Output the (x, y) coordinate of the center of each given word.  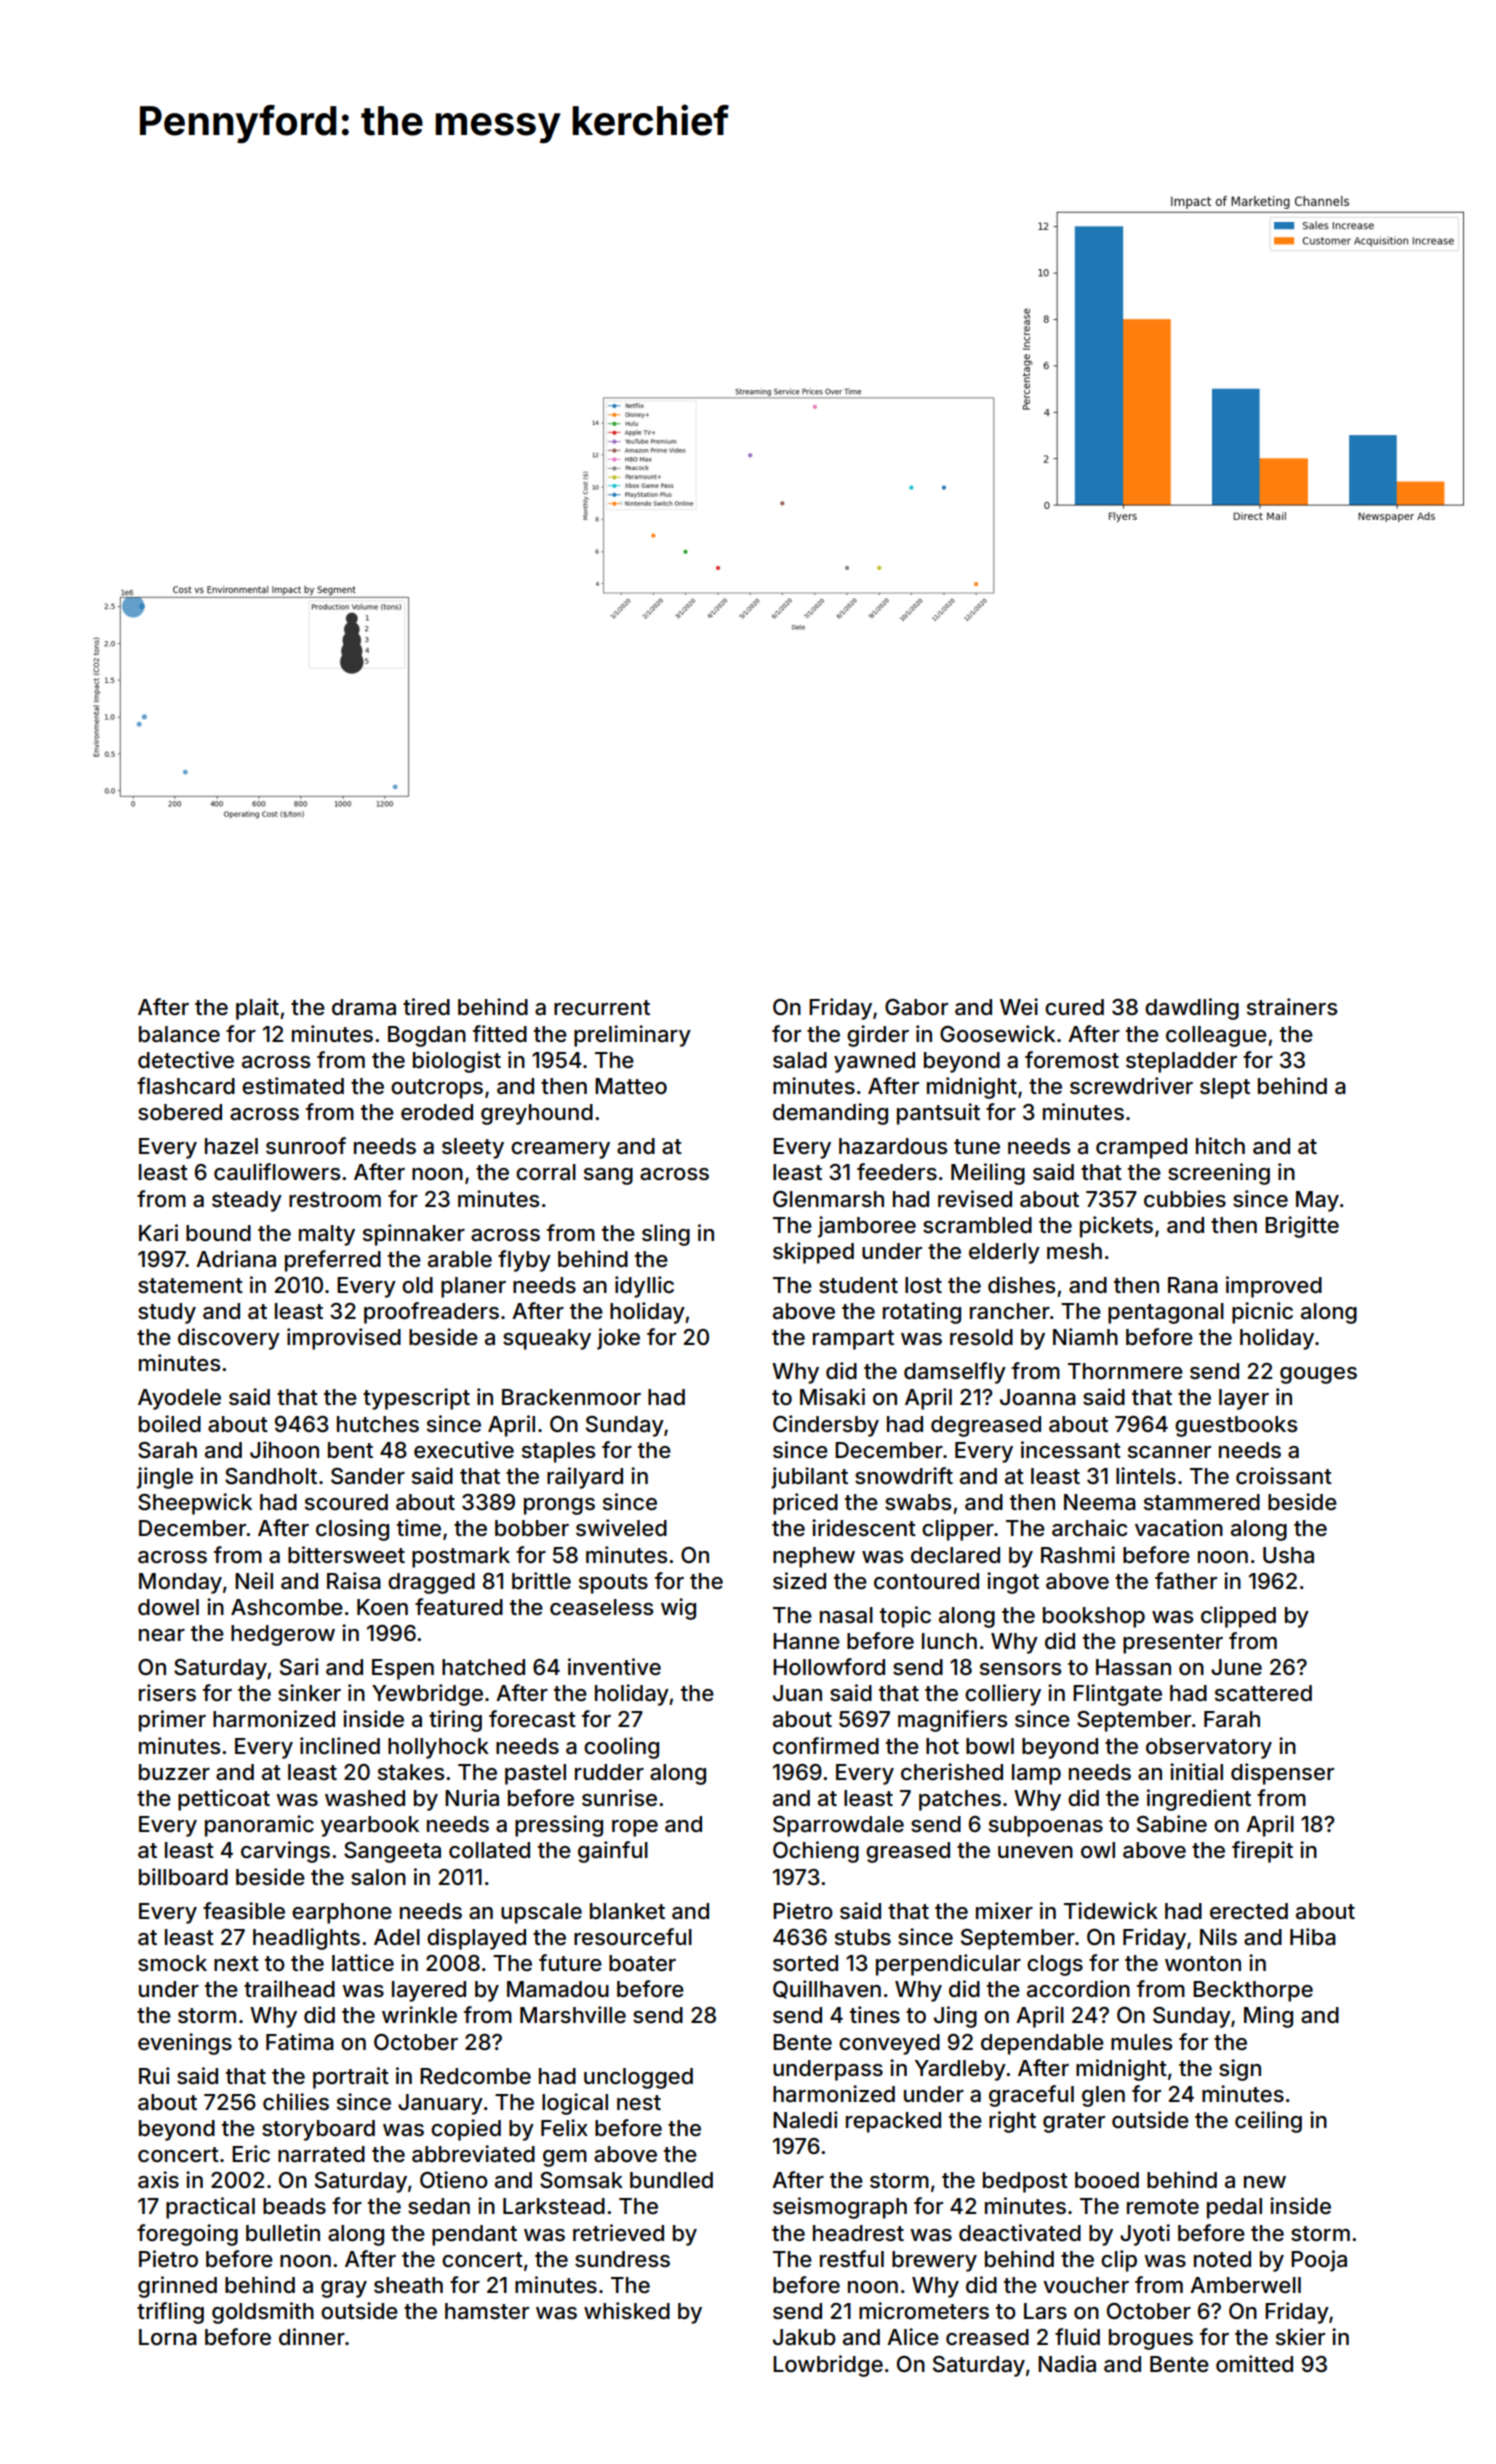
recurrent (602, 1008)
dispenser (1282, 1774)
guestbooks (1236, 1426)
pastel (535, 1774)
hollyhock (438, 1748)
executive (464, 1450)
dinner (312, 2336)
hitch (1220, 1145)
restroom (335, 1200)
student (858, 1285)
